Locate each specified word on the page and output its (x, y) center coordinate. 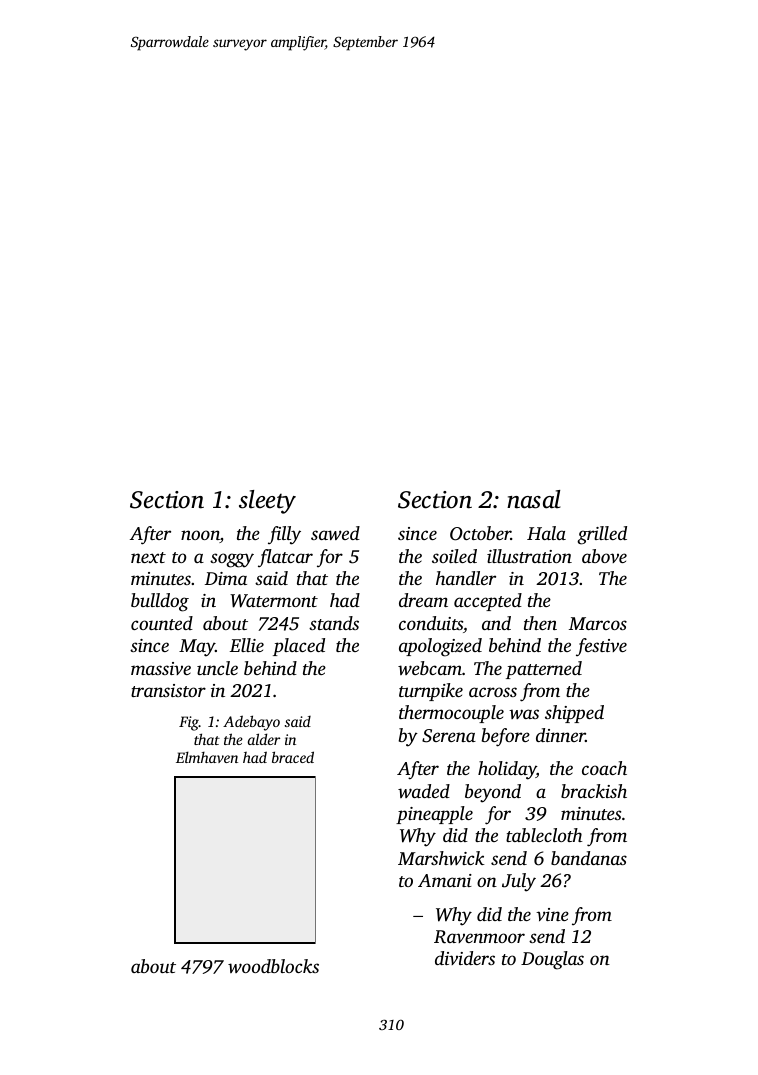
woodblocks (273, 966)
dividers (465, 958)
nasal (533, 499)
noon (200, 536)
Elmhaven (207, 757)
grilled (602, 535)
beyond (493, 793)
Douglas (552, 960)
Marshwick (441, 858)
